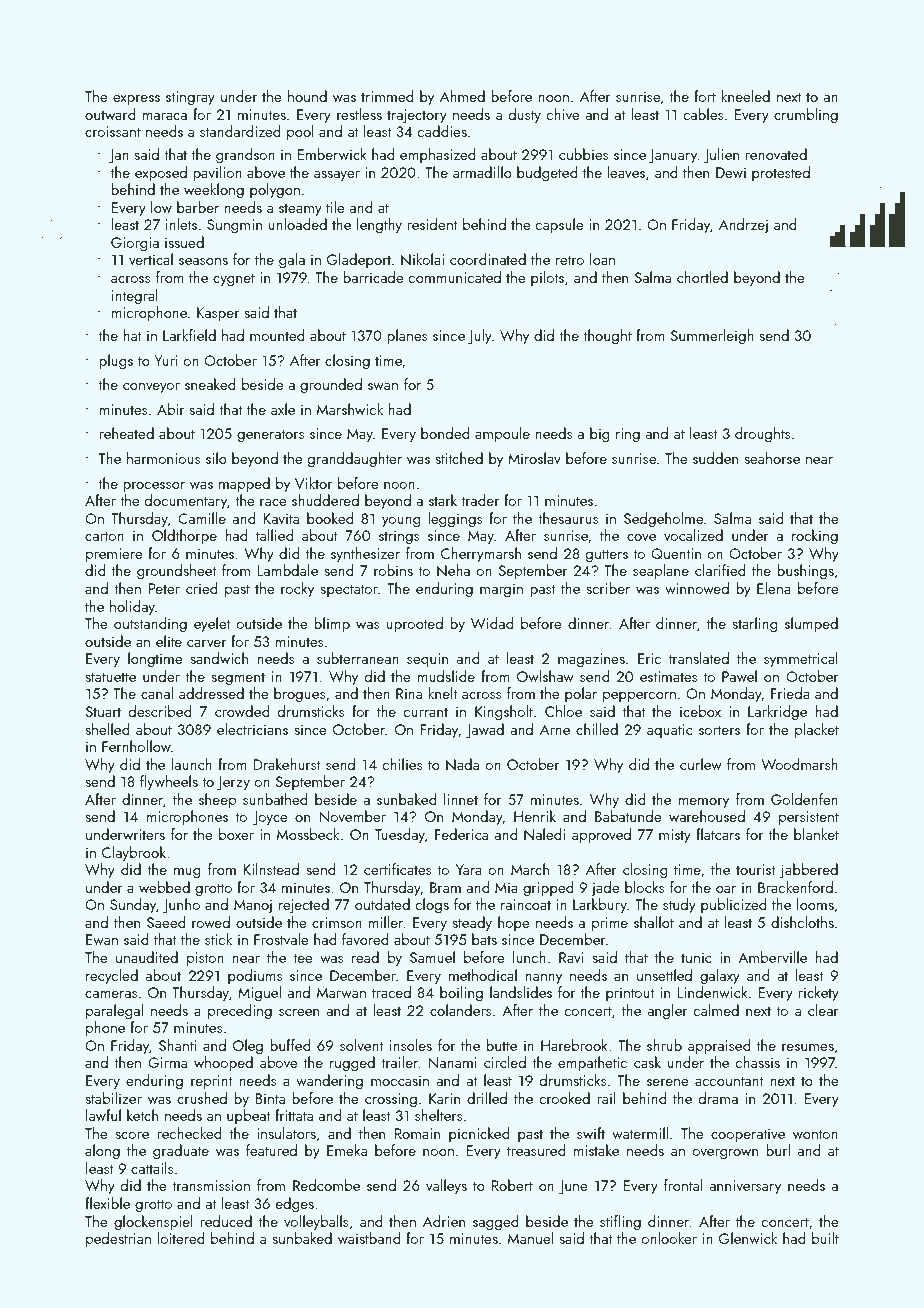 The height and width of the image is (1308, 924). What do you see at coordinates (161, 173) in the image?
I see `exposed` at bounding box center [161, 173].
